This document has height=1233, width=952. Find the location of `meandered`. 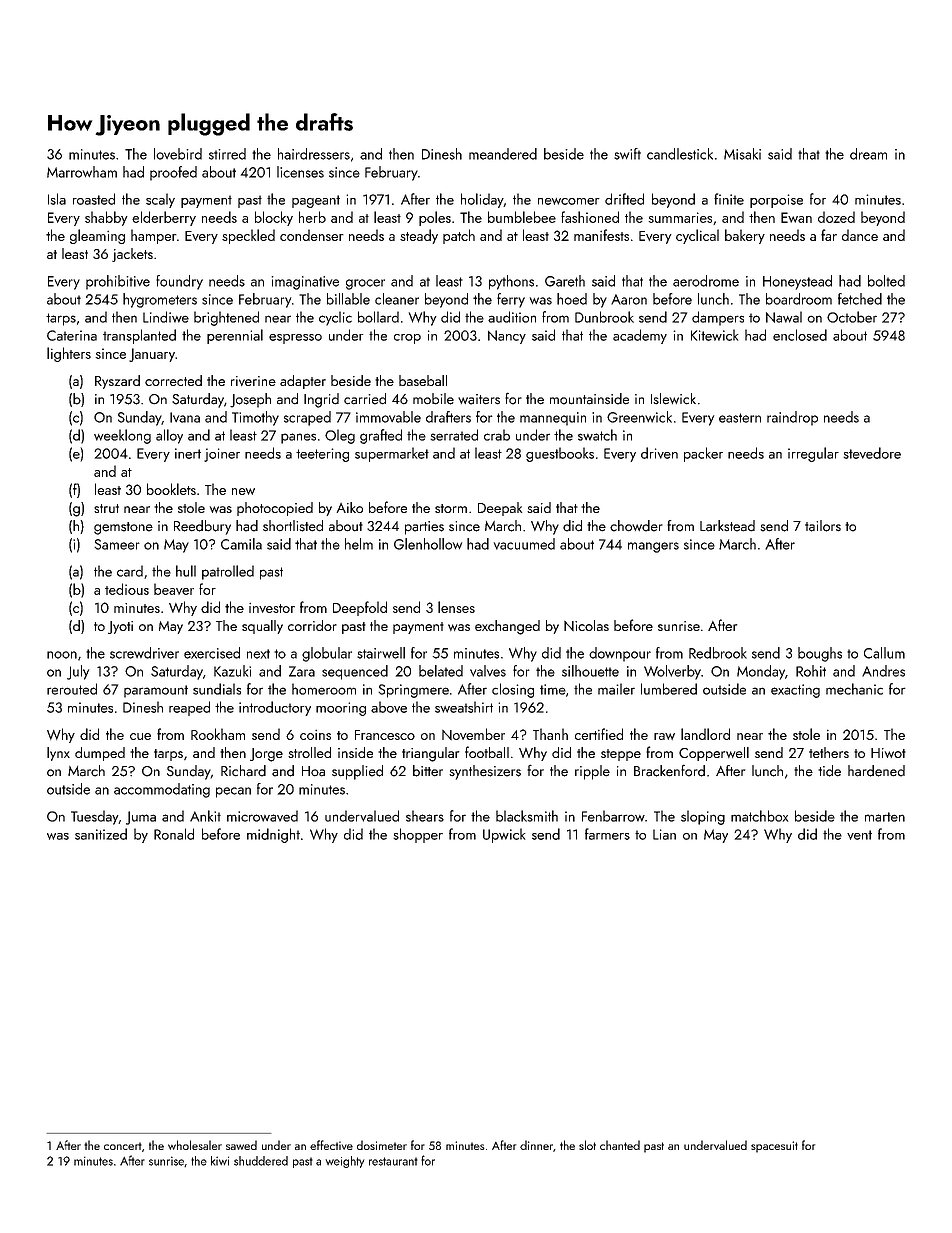

meandered is located at coordinates (503, 154).
